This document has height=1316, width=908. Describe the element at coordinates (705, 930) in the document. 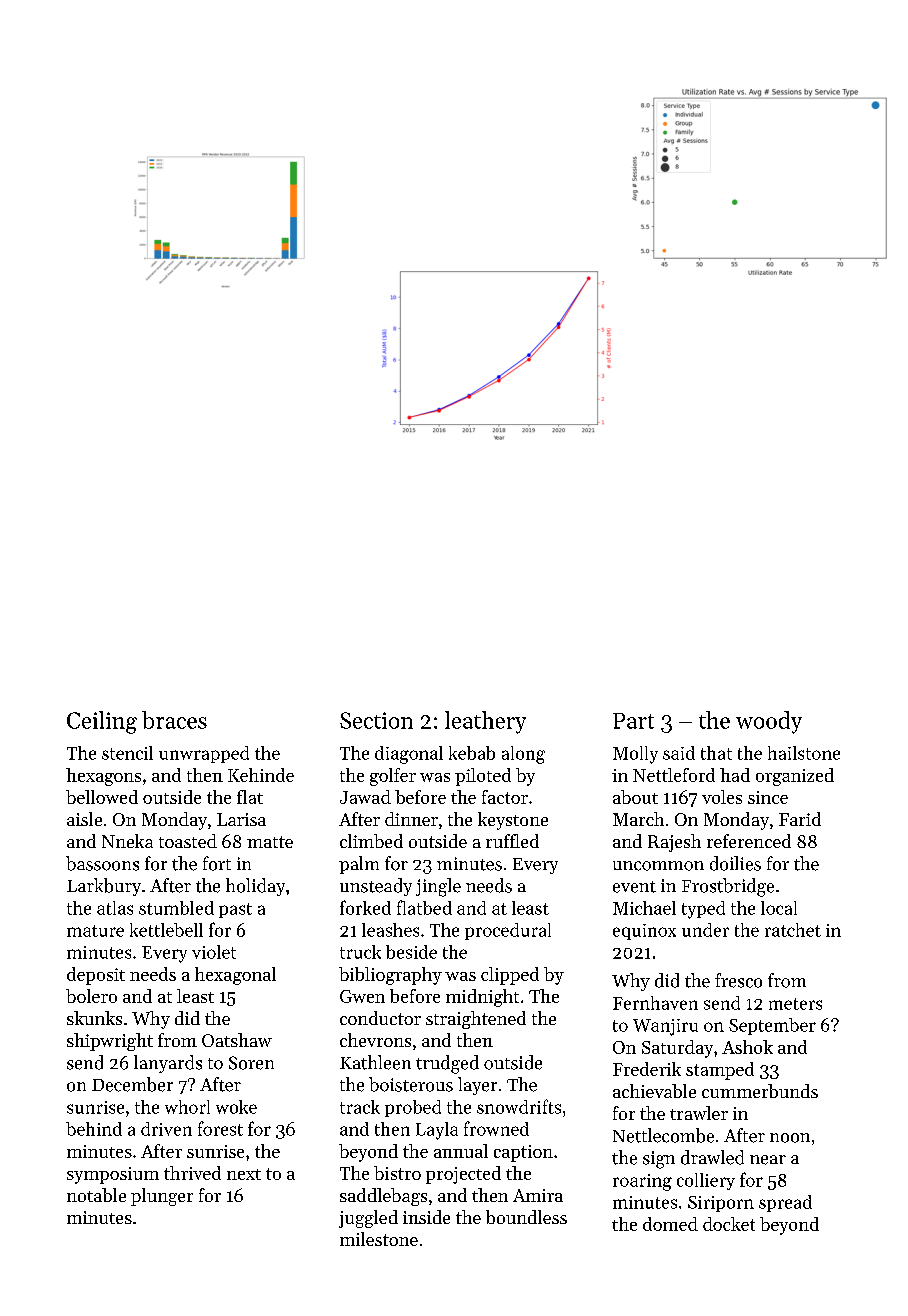

I see `under` at that location.
